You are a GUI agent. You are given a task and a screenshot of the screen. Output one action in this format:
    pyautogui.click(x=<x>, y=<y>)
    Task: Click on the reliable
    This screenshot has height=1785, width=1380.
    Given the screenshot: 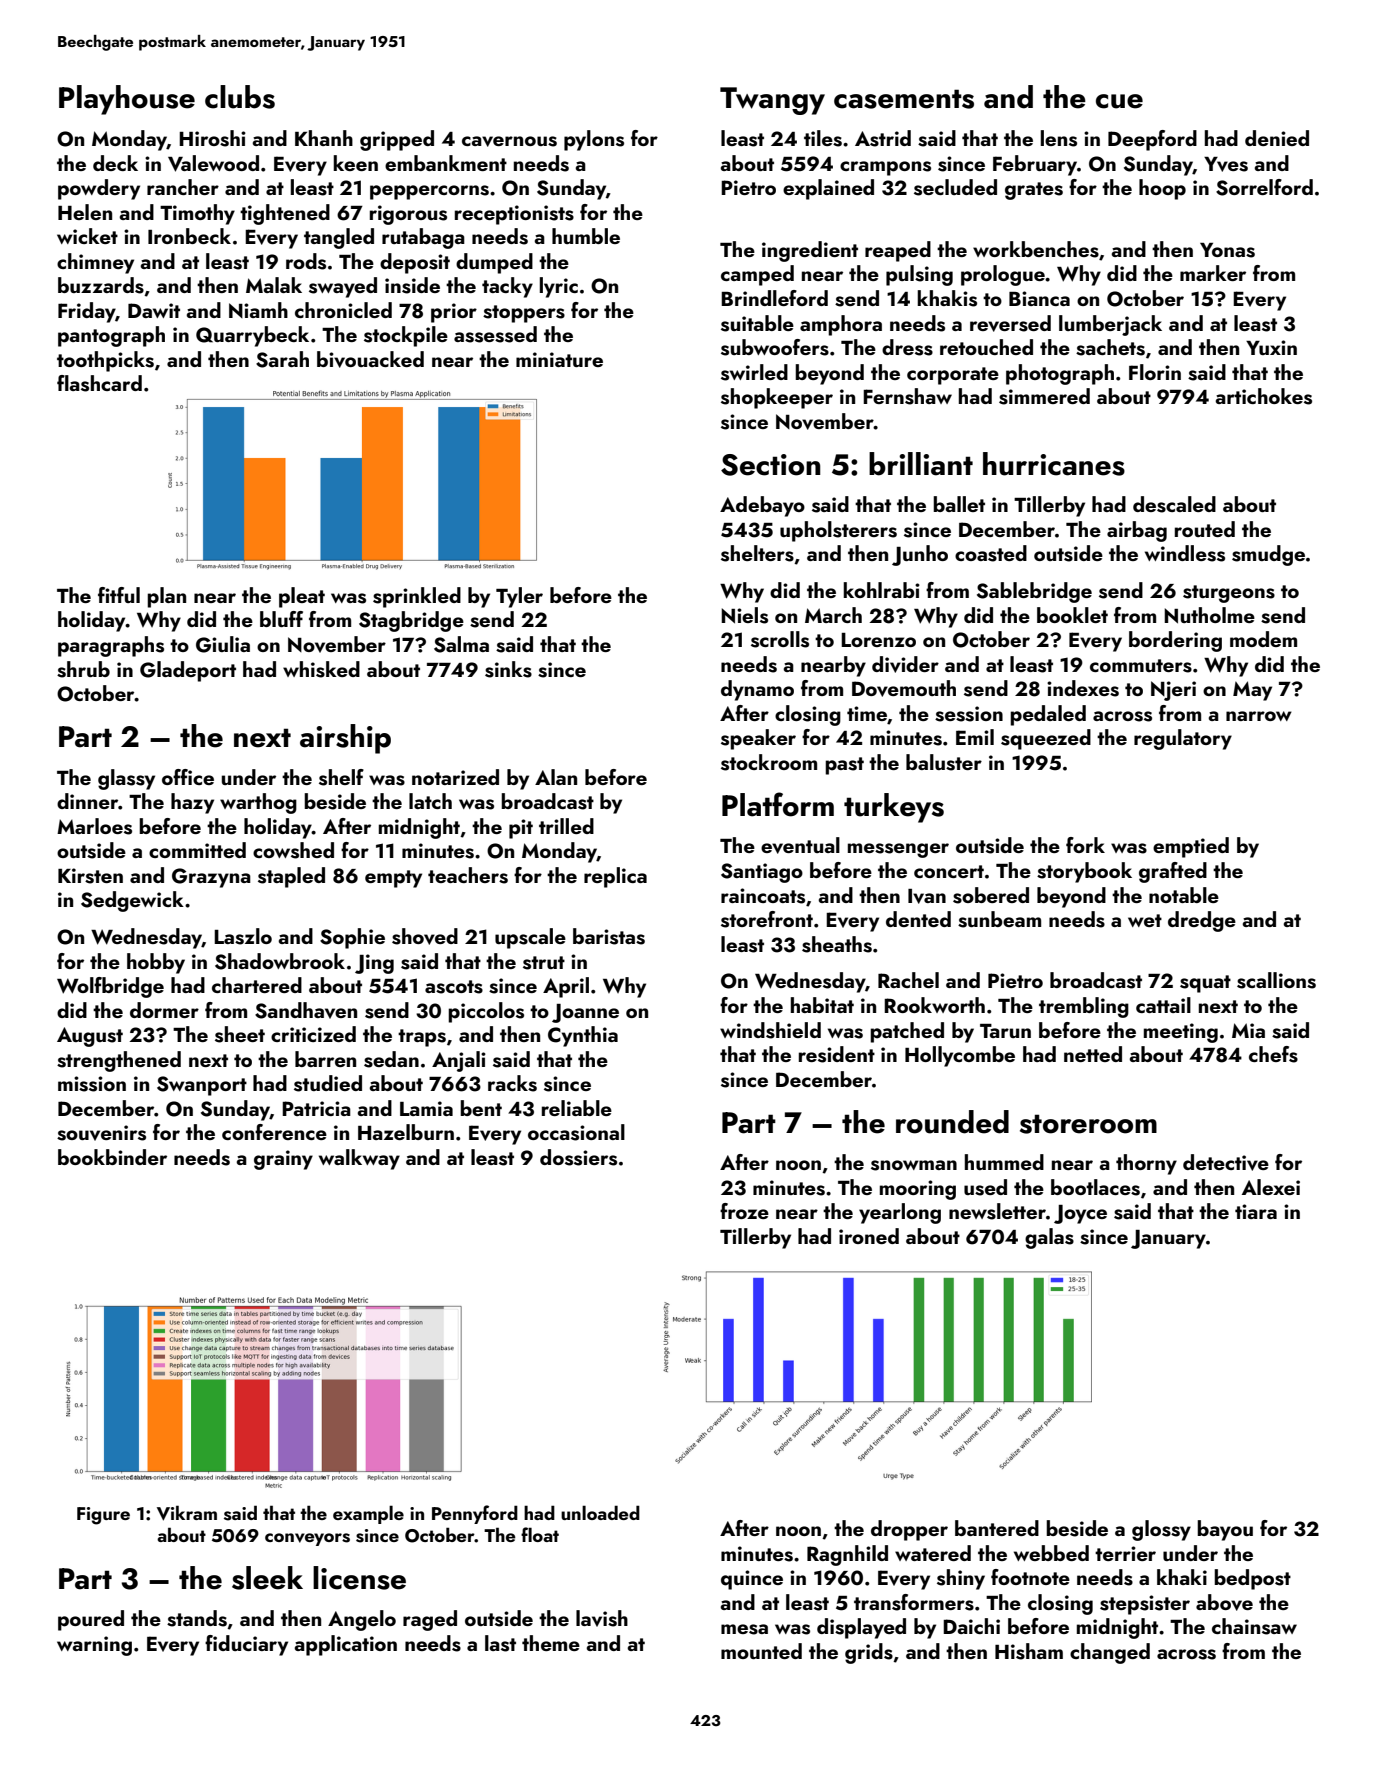 What is the action you would take?
    pyautogui.click(x=577, y=1108)
